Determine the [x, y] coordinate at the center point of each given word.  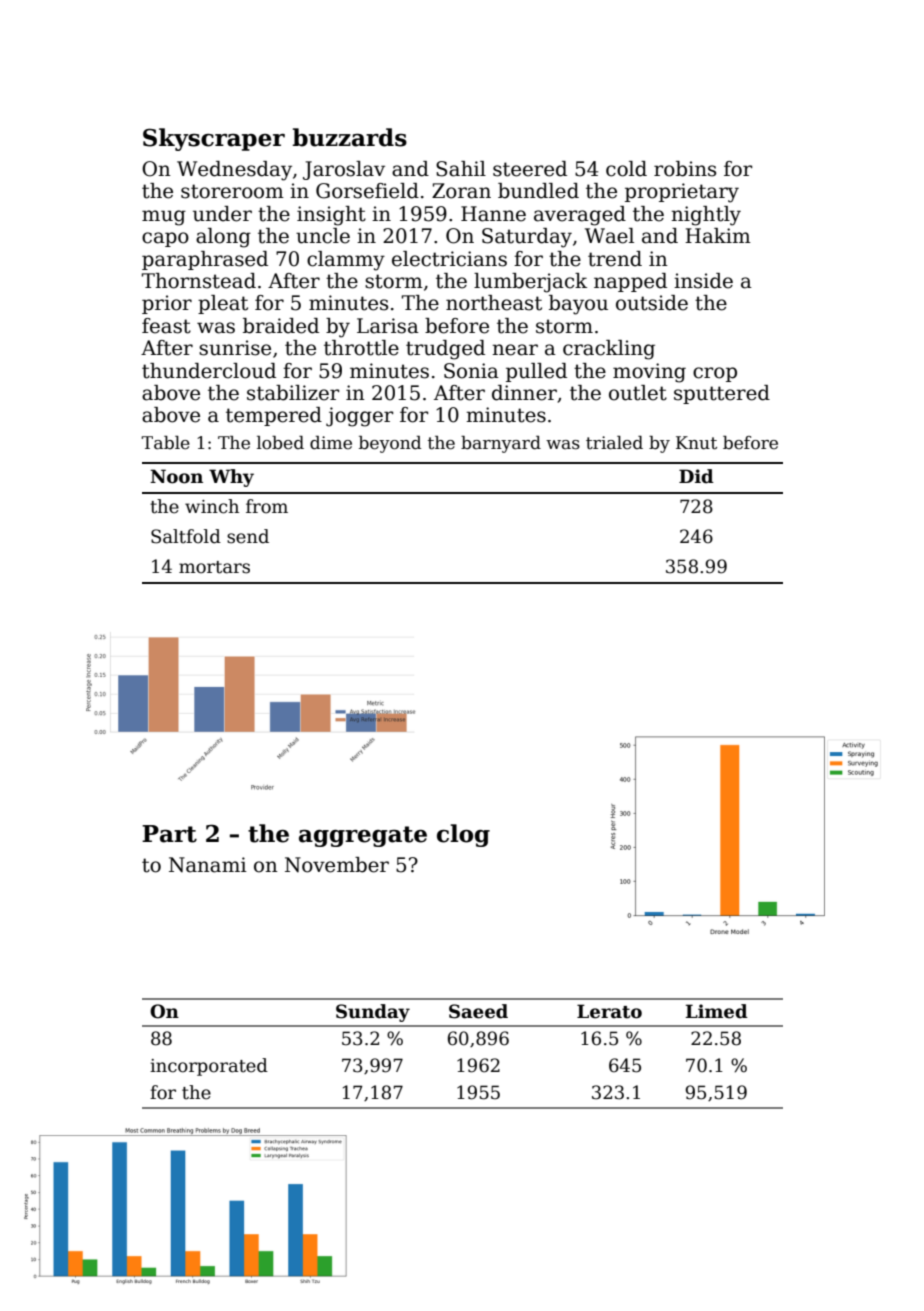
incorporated [209, 1067]
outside [652, 303]
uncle [323, 236]
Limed [716, 1011]
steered [530, 169]
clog [463, 835]
